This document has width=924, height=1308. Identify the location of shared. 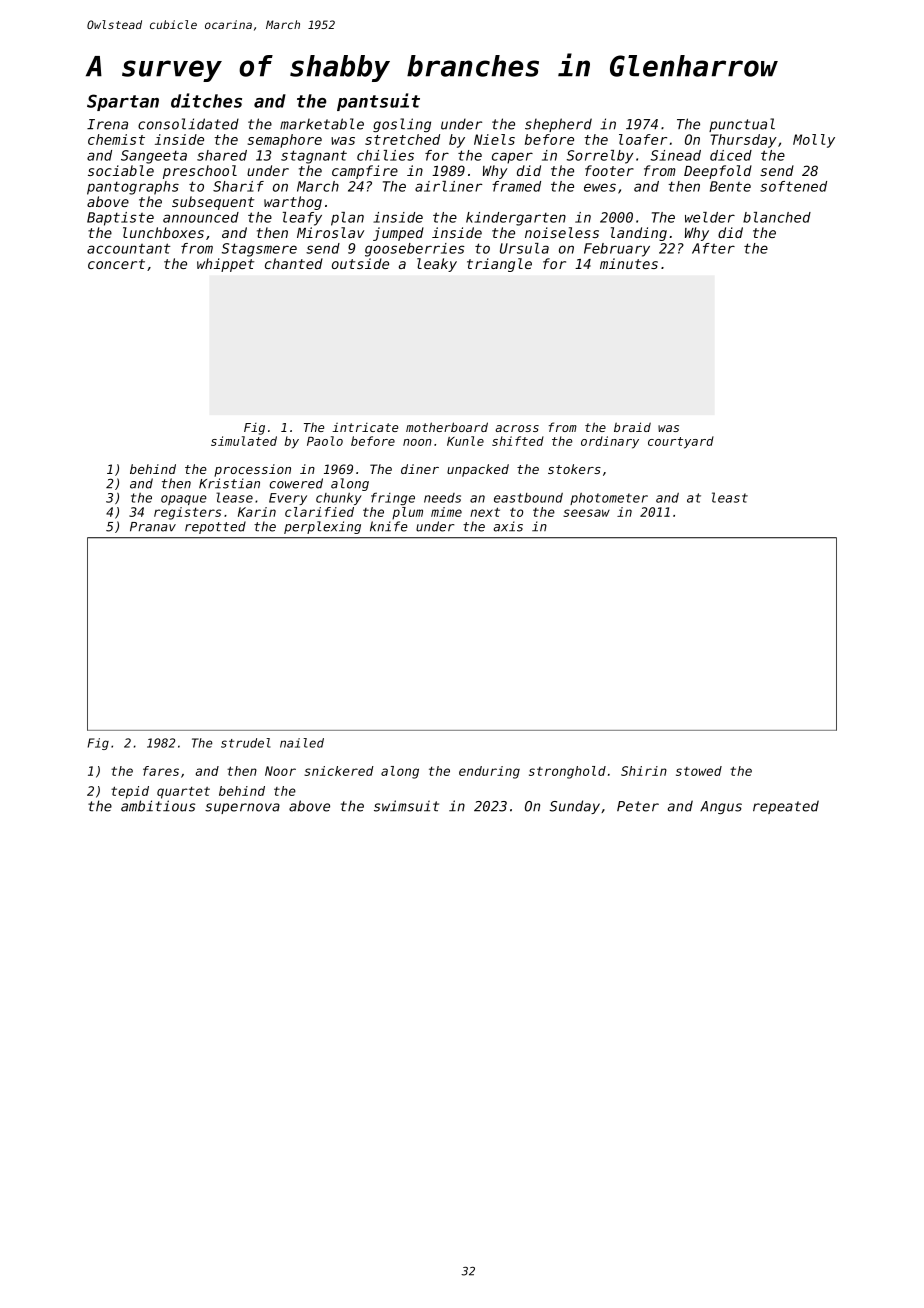
(222, 155).
